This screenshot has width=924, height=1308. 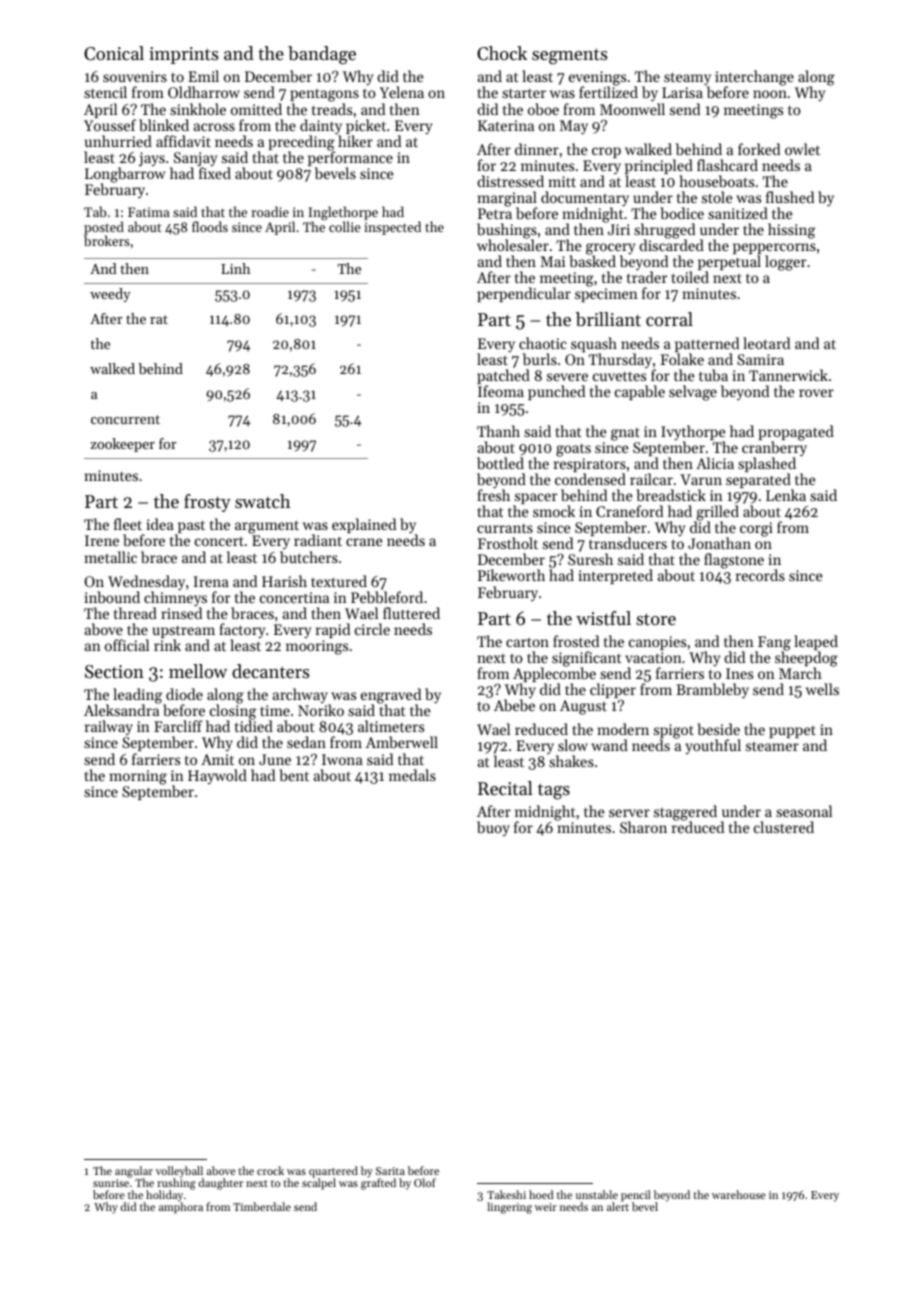 I want to click on Yelena, so click(x=401, y=92).
